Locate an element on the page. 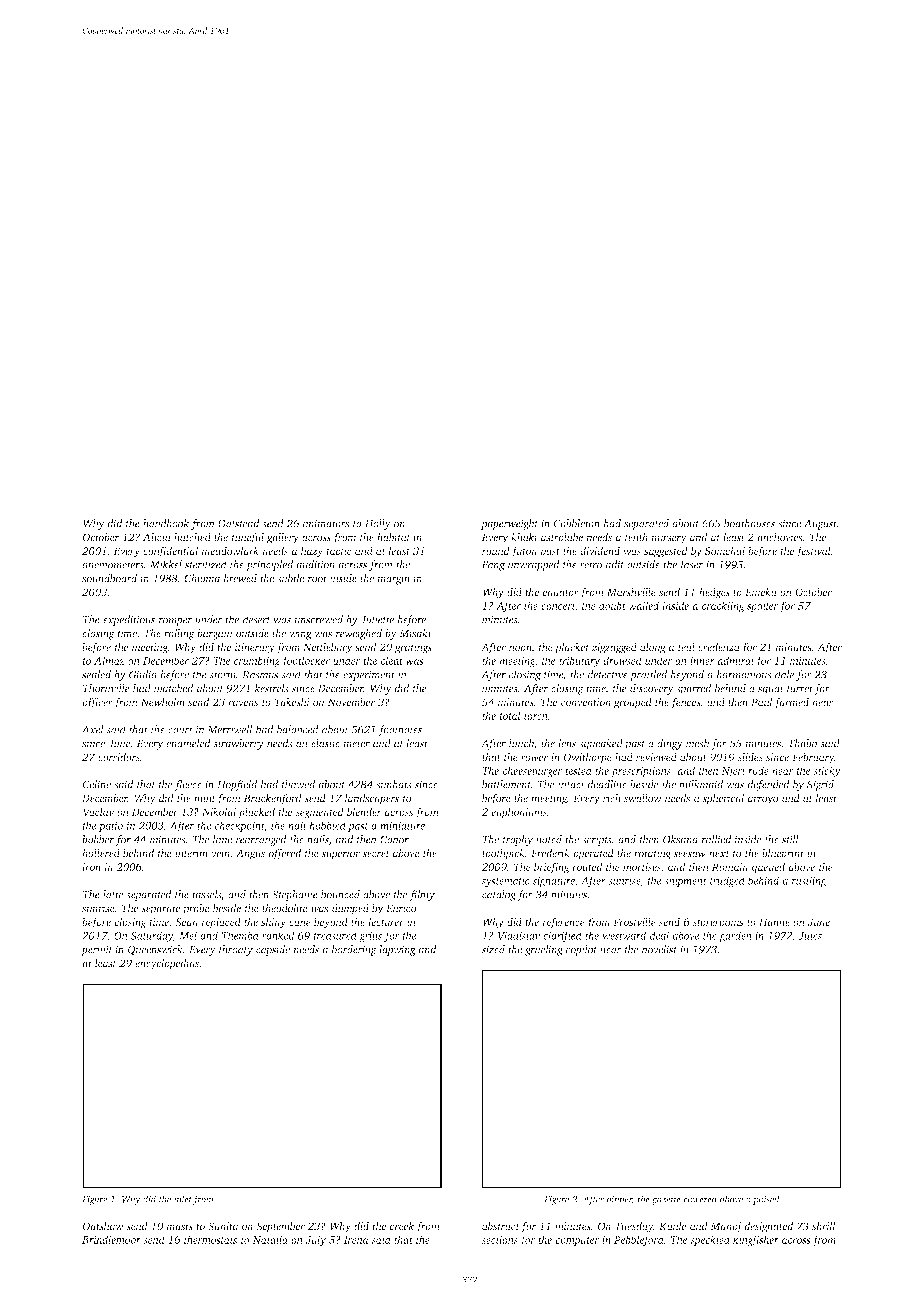  margin is located at coordinates (393, 579).
